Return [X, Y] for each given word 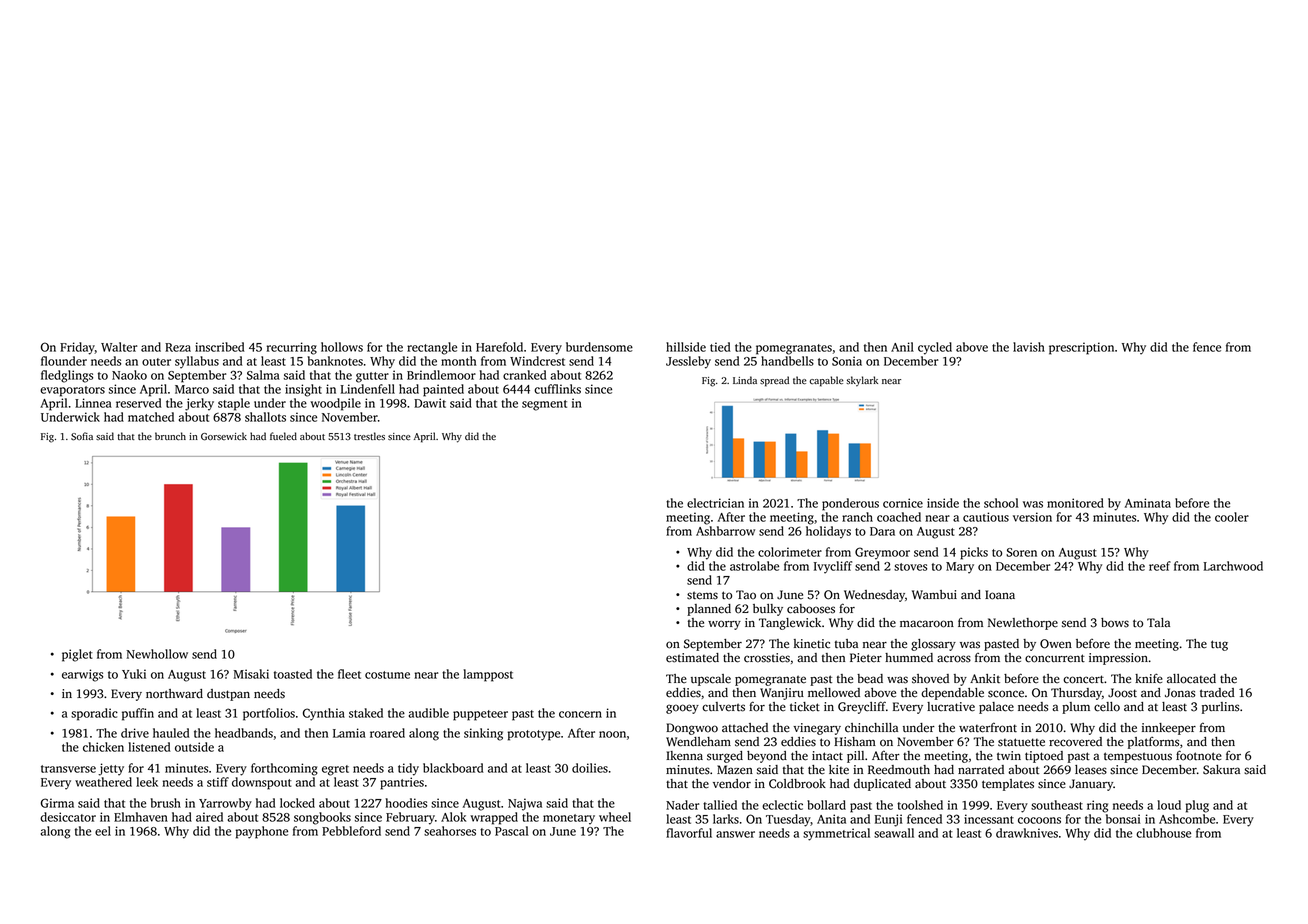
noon [612, 734]
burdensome [599, 347]
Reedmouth [899, 770]
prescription [1081, 348]
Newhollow [157, 654]
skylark [862, 381]
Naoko [129, 375]
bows [1115, 623]
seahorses [450, 831]
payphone [262, 832]
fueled [283, 436]
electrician [715, 503]
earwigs [82, 675]
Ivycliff [833, 567]
